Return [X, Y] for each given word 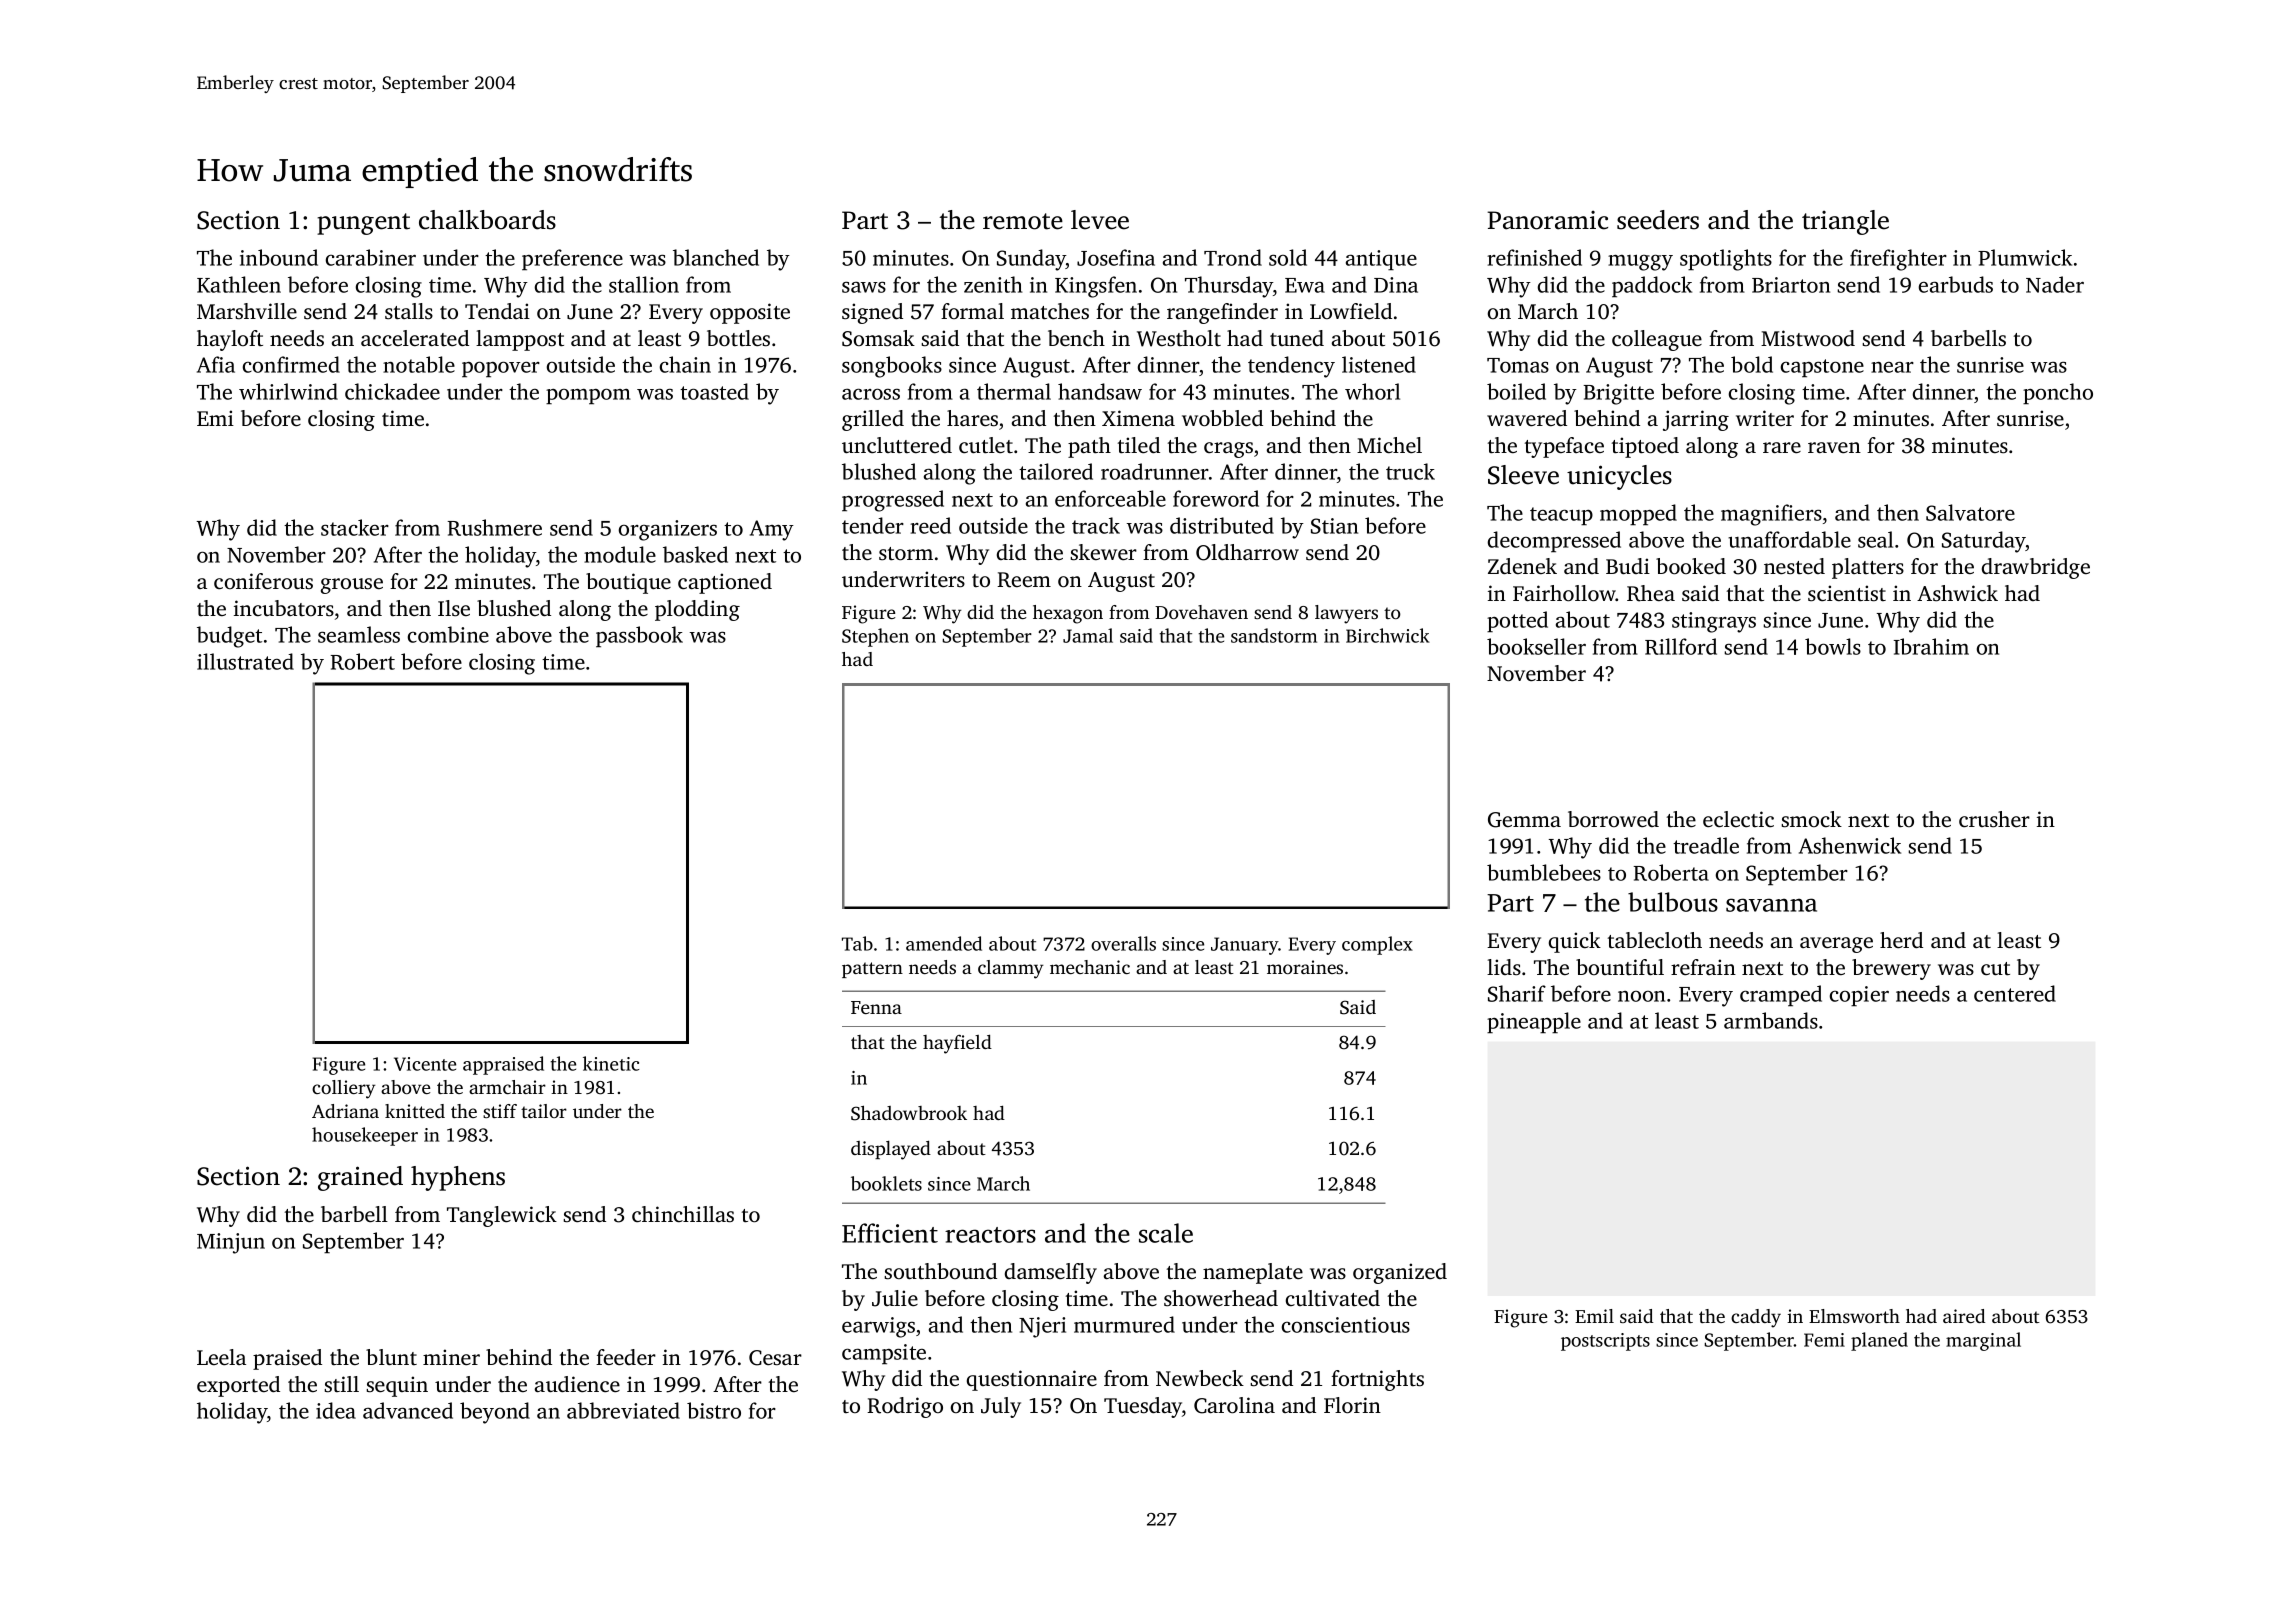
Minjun [231, 1243]
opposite [750, 313]
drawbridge [2036, 568]
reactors [990, 1235]
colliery [344, 1089]
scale [1166, 1233]
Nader [2055, 284]
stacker [355, 527]
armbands [1771, 1020]
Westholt [1179, 338]
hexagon [1068, 614]
